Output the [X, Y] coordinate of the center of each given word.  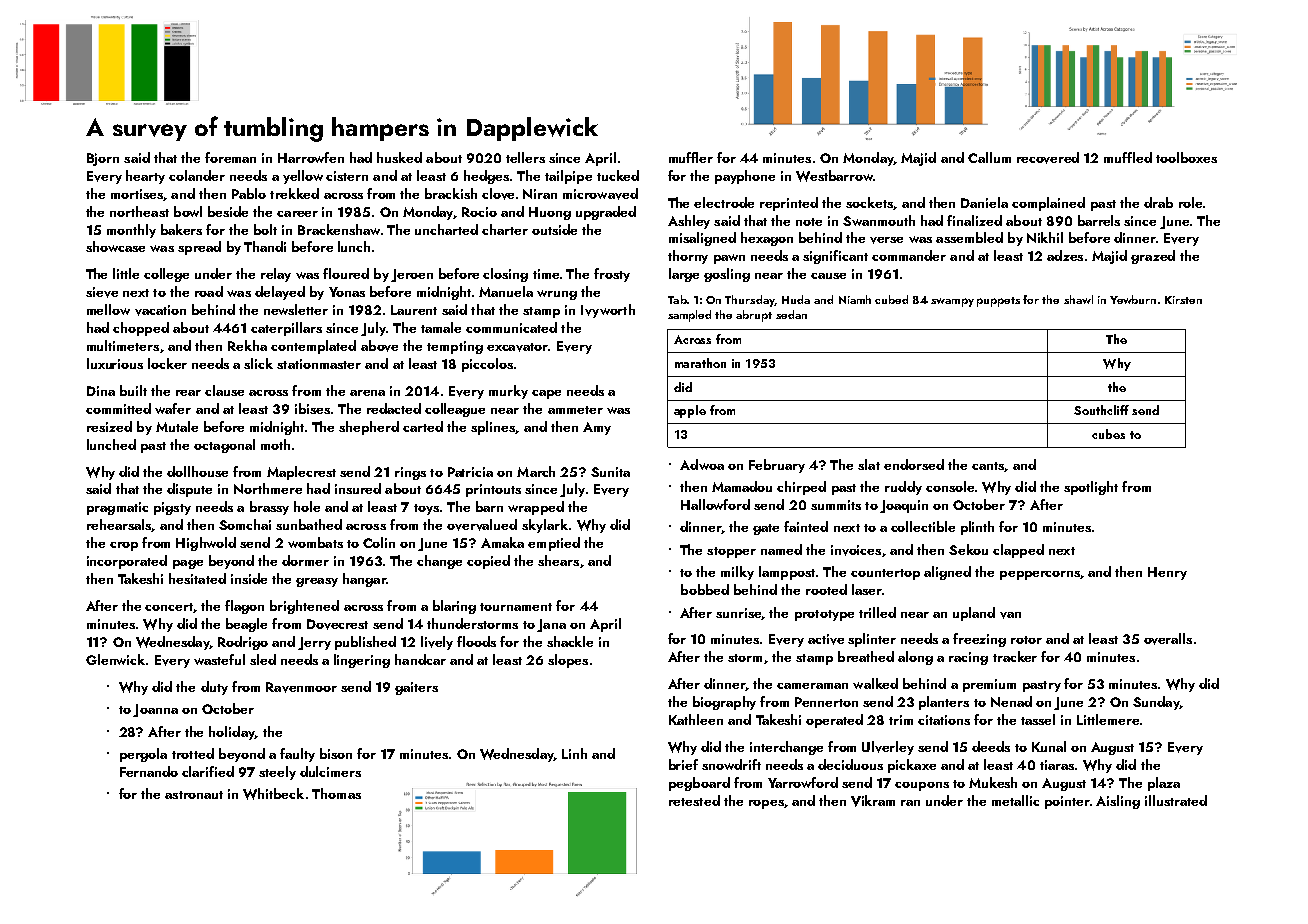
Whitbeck [273, 794]
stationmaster [319, 364]
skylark [545, 526]
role [1190, 202]
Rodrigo [243, 643]
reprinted [789, 204]
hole [307, 506]
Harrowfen [311, 157]
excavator [517, 347]
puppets [998, 302]
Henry [1167, 573]
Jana [551, 625]
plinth [977, 528]
